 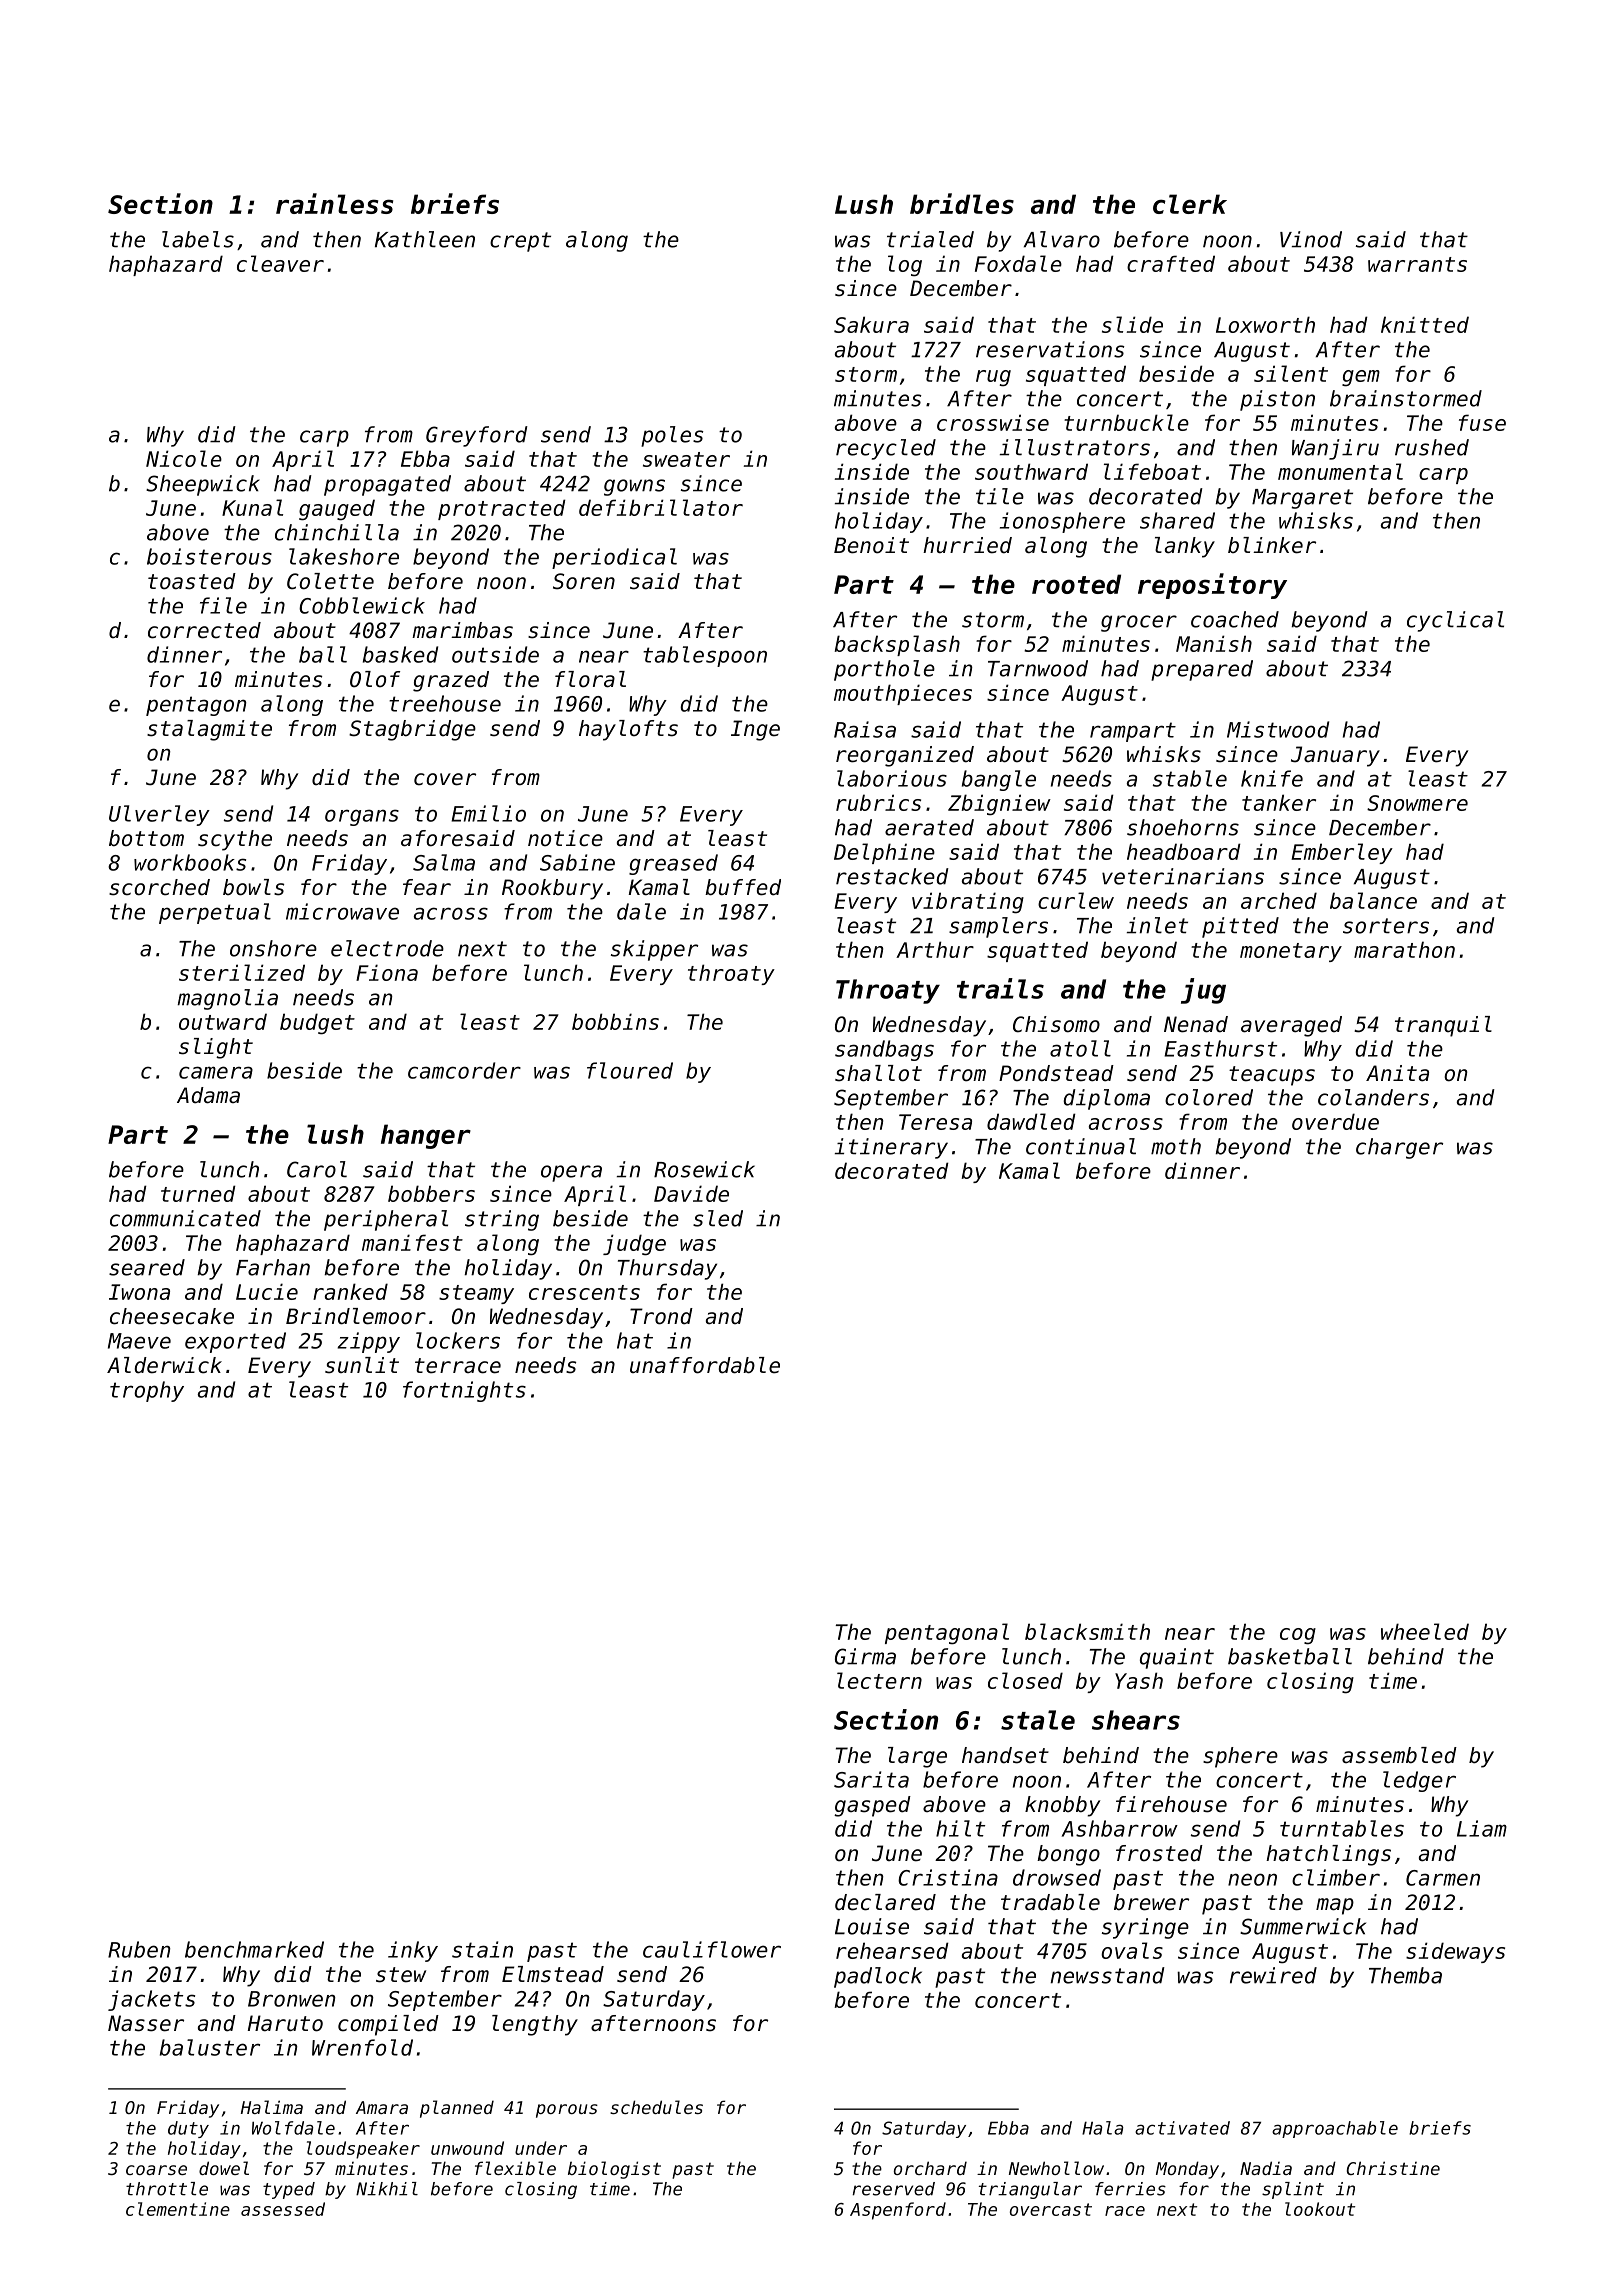 What do you see at coordinates (445, 779) in the screenshot?
I see `cover` at bounding box center [445, 779].
